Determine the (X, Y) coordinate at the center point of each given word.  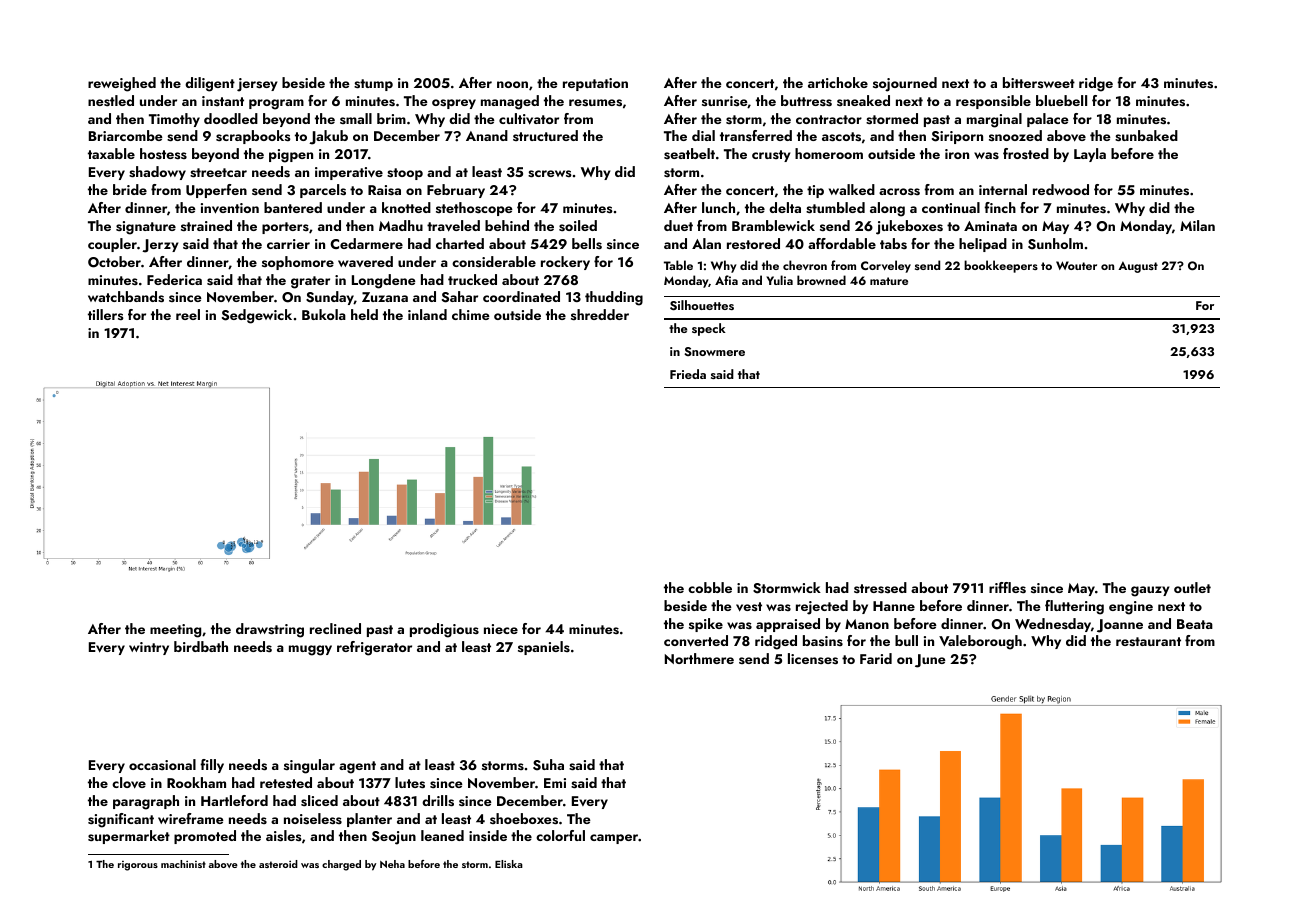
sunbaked (1146, 136)
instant (223, 101)
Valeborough (980, 642)
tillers (106, 314)
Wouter (1076, 265)
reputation (595, 84)
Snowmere (714, 351)
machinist (183, 864)
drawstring (270, 630)
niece (501, 629)
